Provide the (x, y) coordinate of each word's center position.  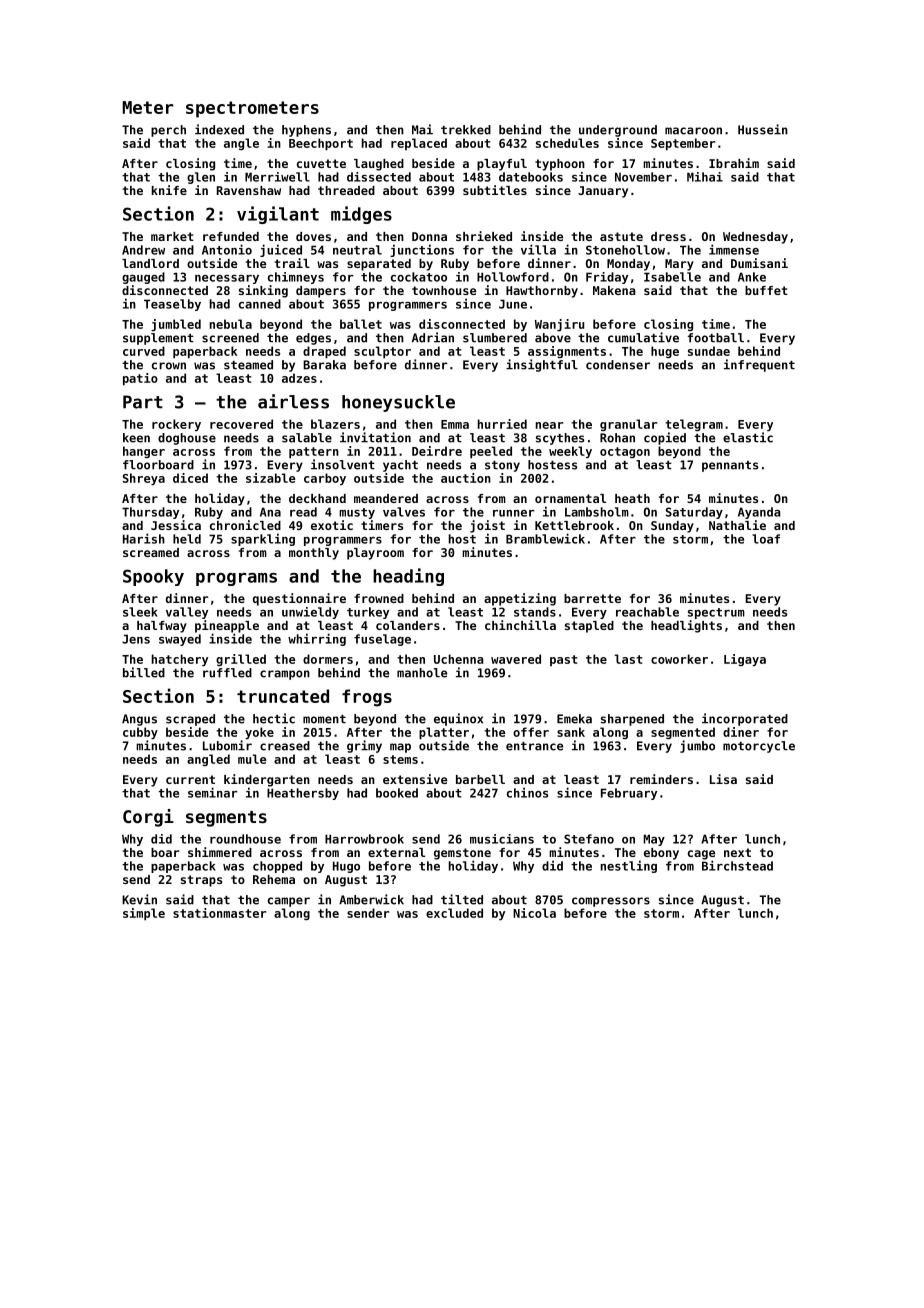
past (564, 660)
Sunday (672, 527)
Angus (139, 720)
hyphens (306, 131)
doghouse (187, 439)
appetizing (520, 599)
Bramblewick (545, 538)
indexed (219, 129)
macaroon (693, 131)
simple (144, 914)
